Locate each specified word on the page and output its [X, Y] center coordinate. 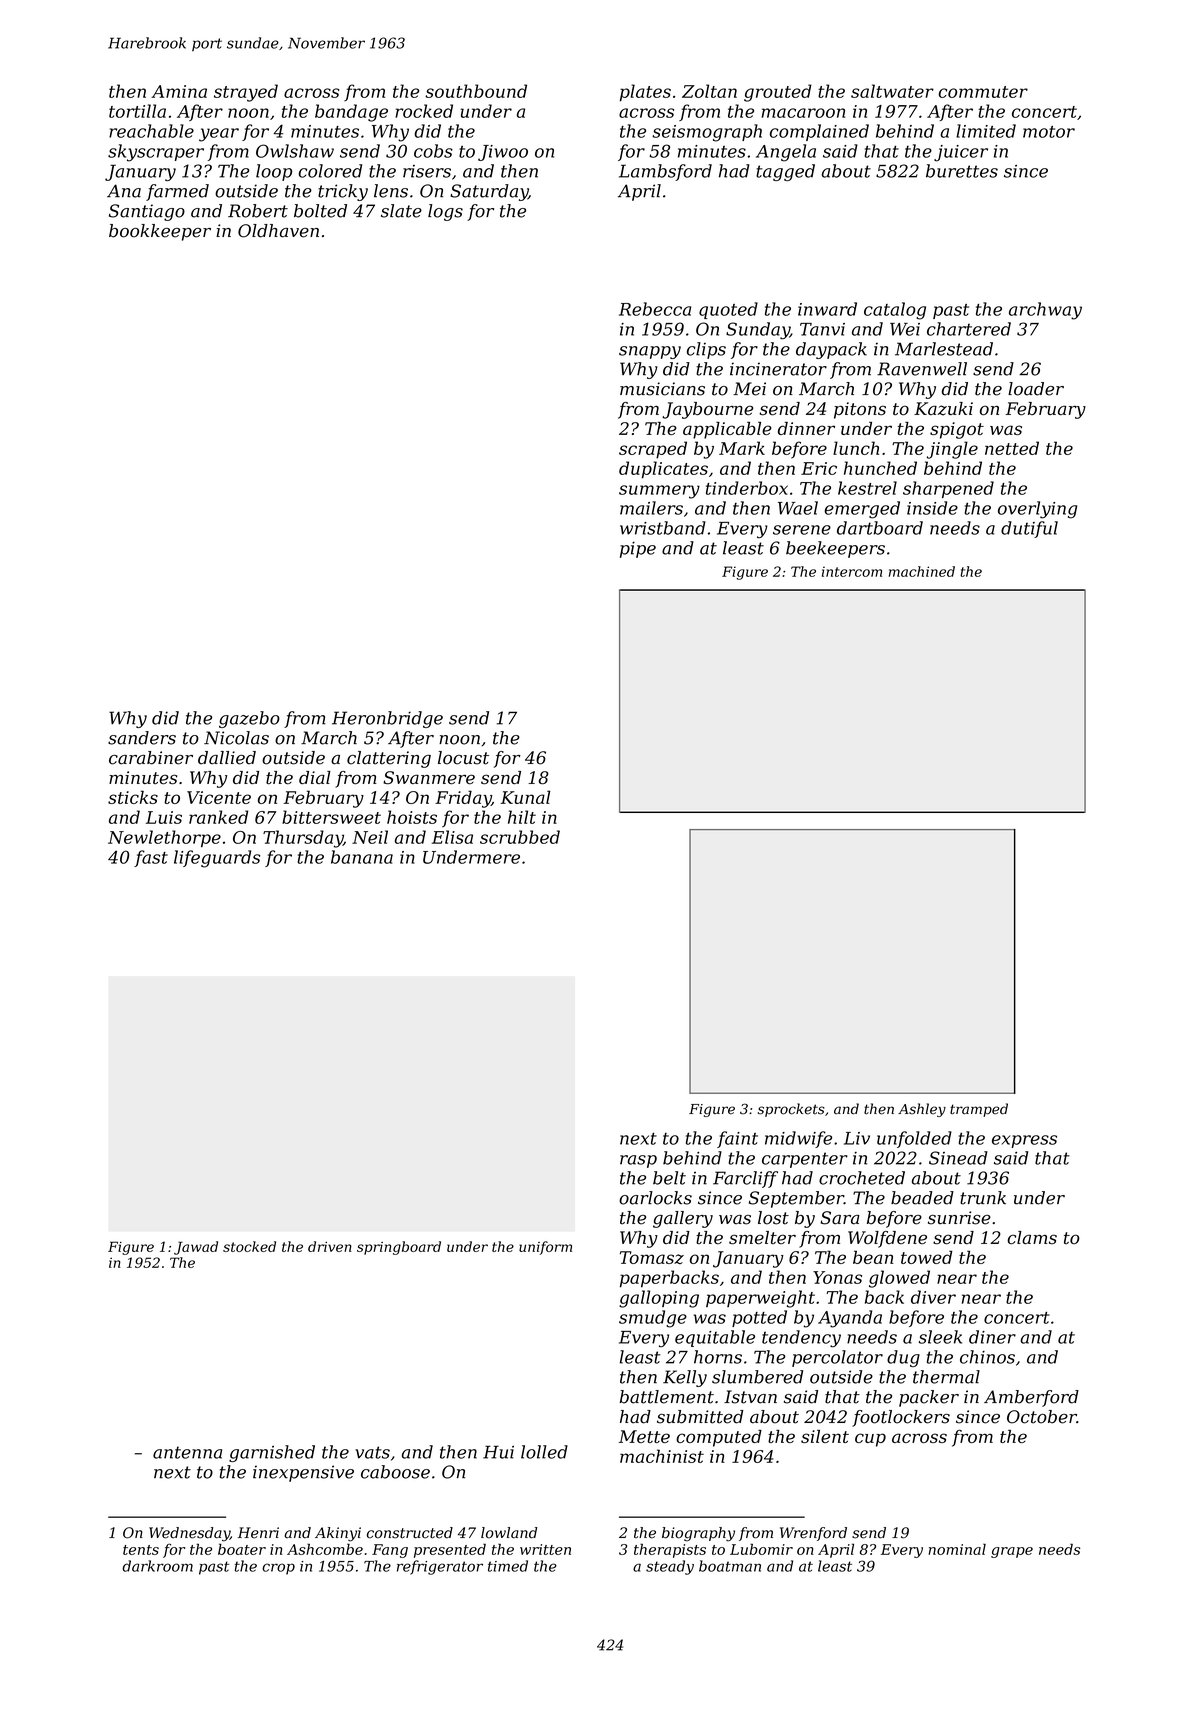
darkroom [157, 1566]
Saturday [489, 192]
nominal [957, 1549]
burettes [962, 171]
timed [508, 1566]
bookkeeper [160, 232]
